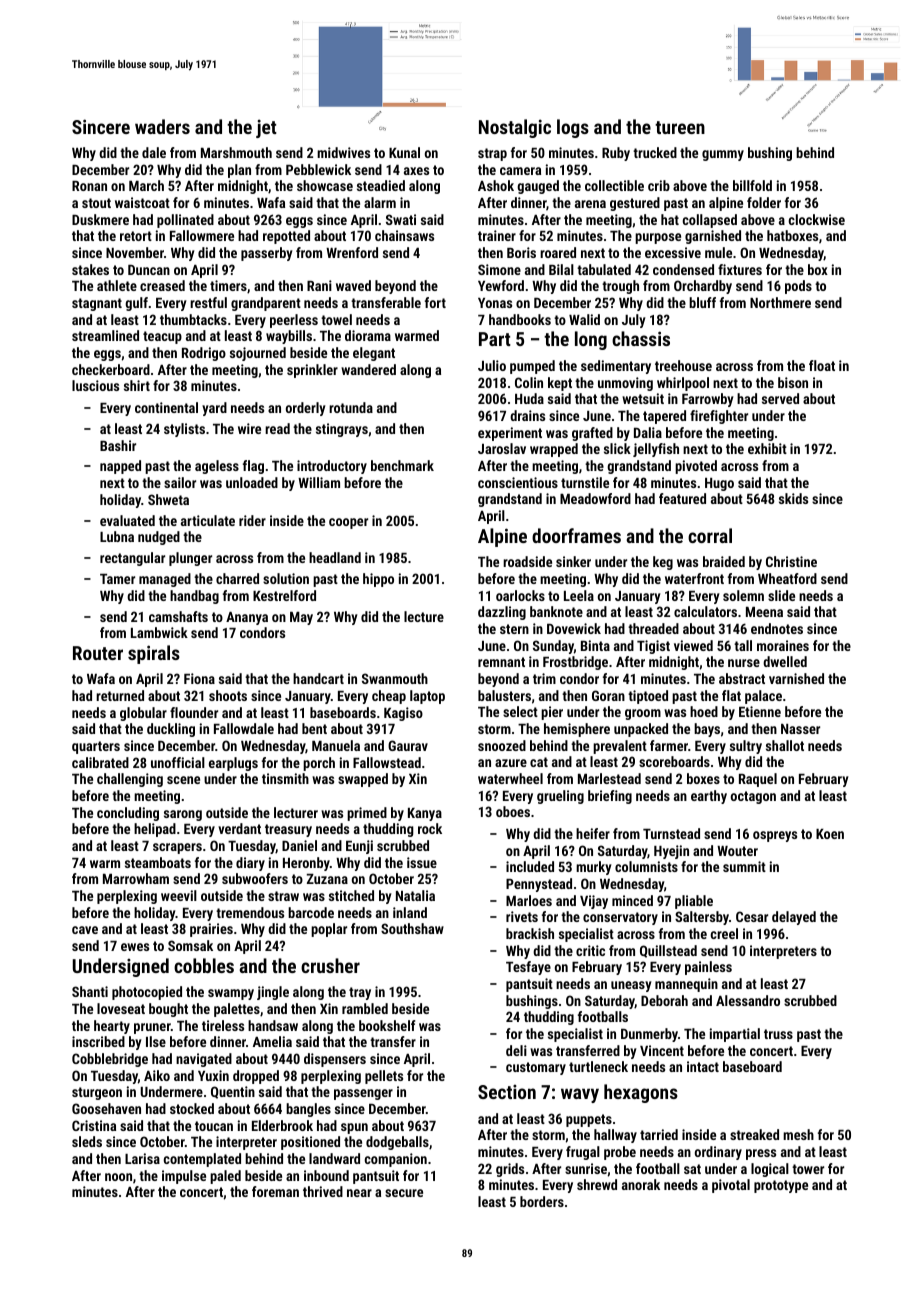 The height and width of the screenshot is (1308, 924). I want to click on Kunal, so click(404, 152).
